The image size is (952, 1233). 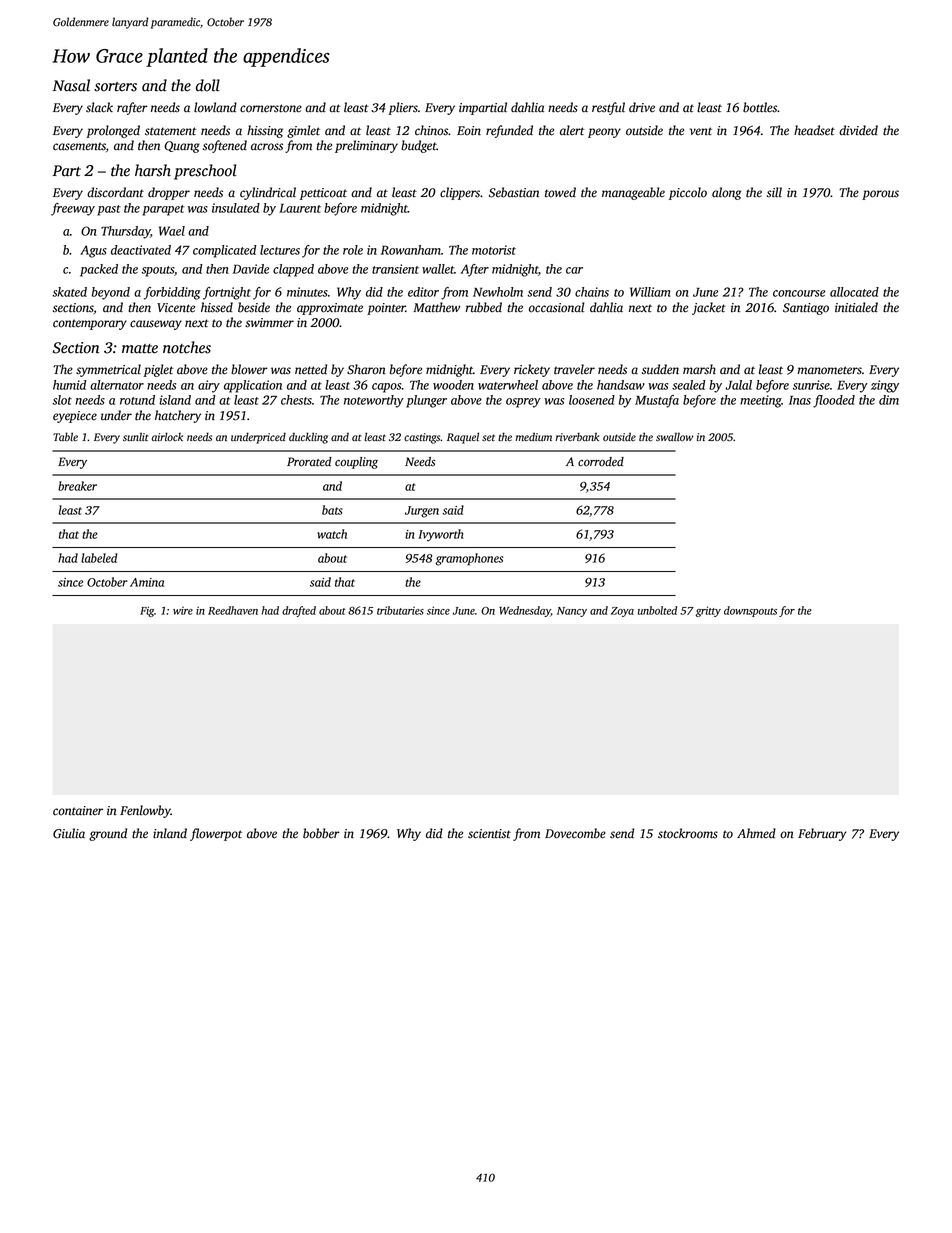 I want to click on pliers, so click(x=403, y=108).
